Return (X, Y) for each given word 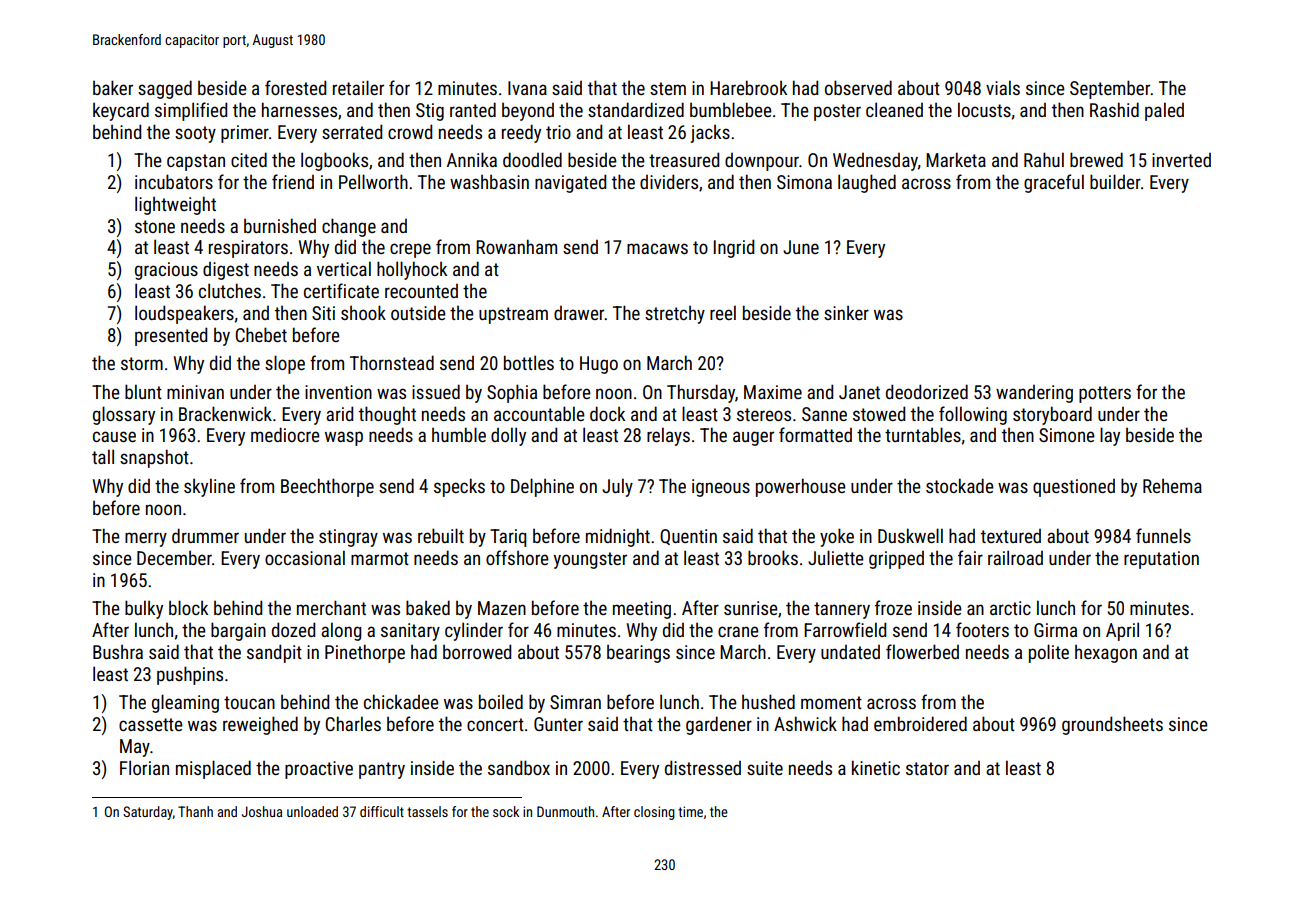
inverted (1181, 160)
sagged (165, 89)
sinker (846, 313)
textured (1011, 536)
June (801, 247)
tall (103, 456)
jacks (710, 134)
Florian (144, 767)
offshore (517, 557)
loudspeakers (184, 314)
